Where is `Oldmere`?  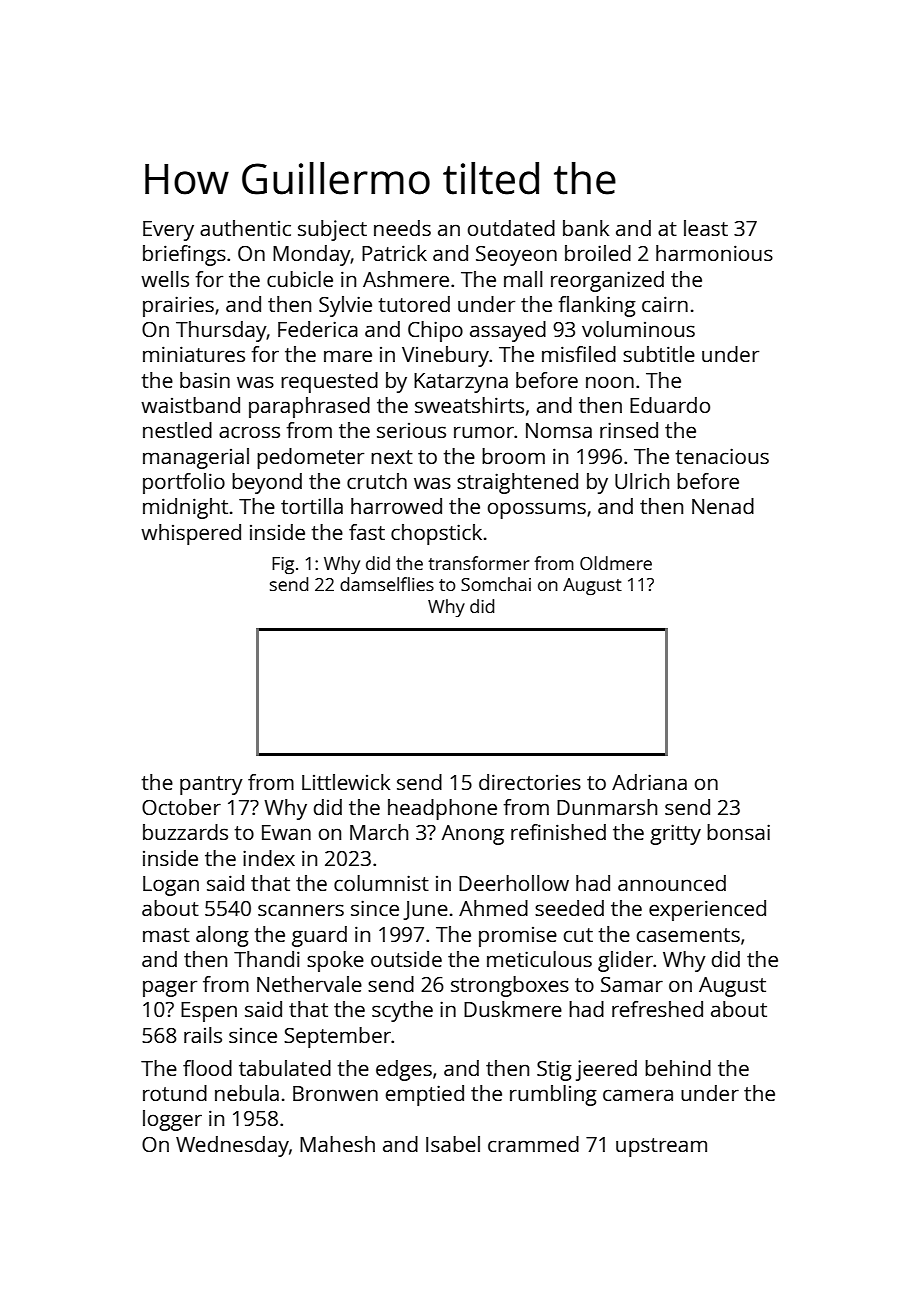 Oldmere is located at coordinates (616, 563).
